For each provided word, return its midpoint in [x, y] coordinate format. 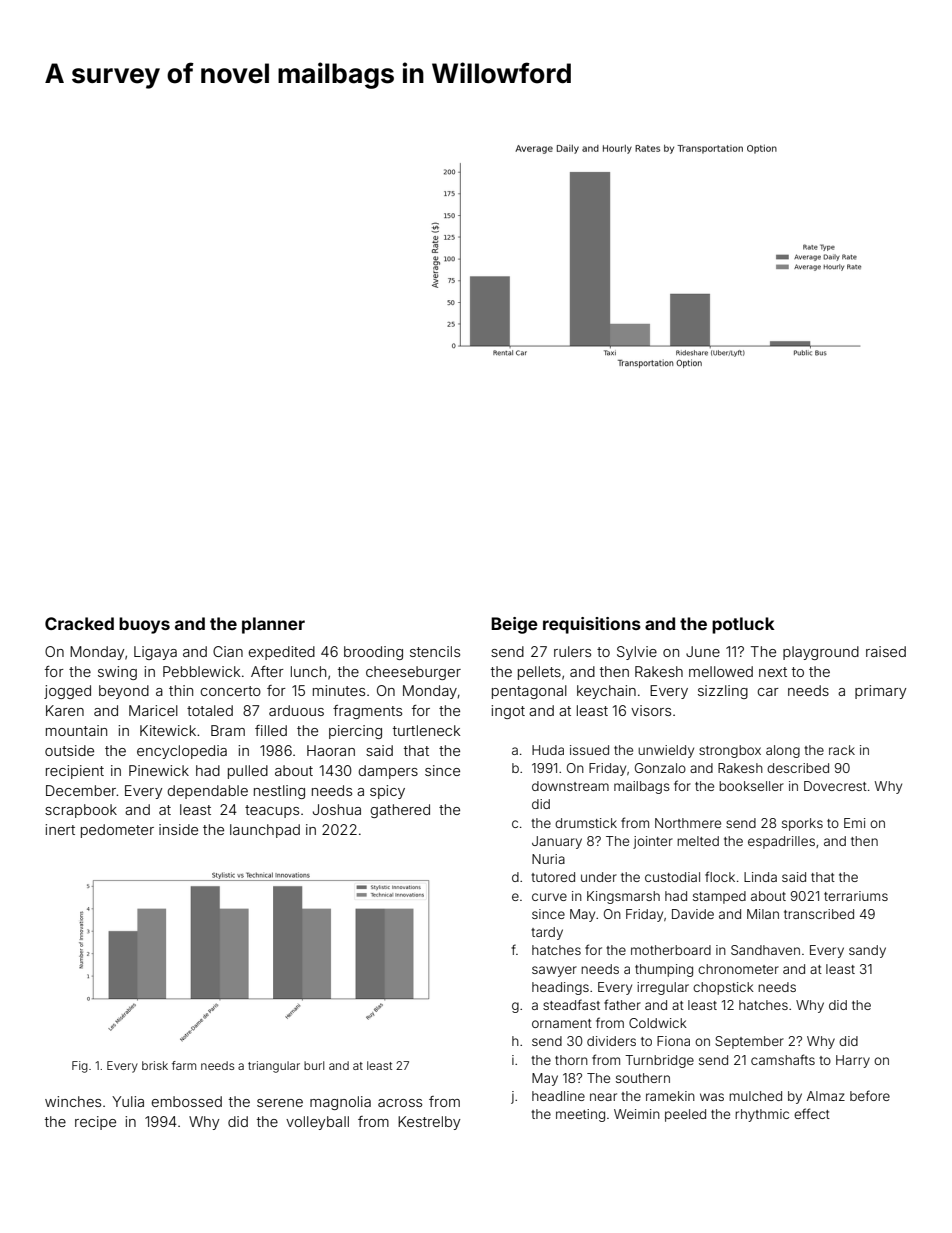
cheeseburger [413, 673]
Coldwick [658, 1023]
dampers [388, 772]
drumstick [586, 823]
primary [881, 692]
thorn [571, 1060]
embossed [187, 1101]
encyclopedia [182, 752]
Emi [854, 823]
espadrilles [781, 842]
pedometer [117, 831]
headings [560, 988]
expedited [282, 653]
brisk [155, 1065]
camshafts [783, 1059]
